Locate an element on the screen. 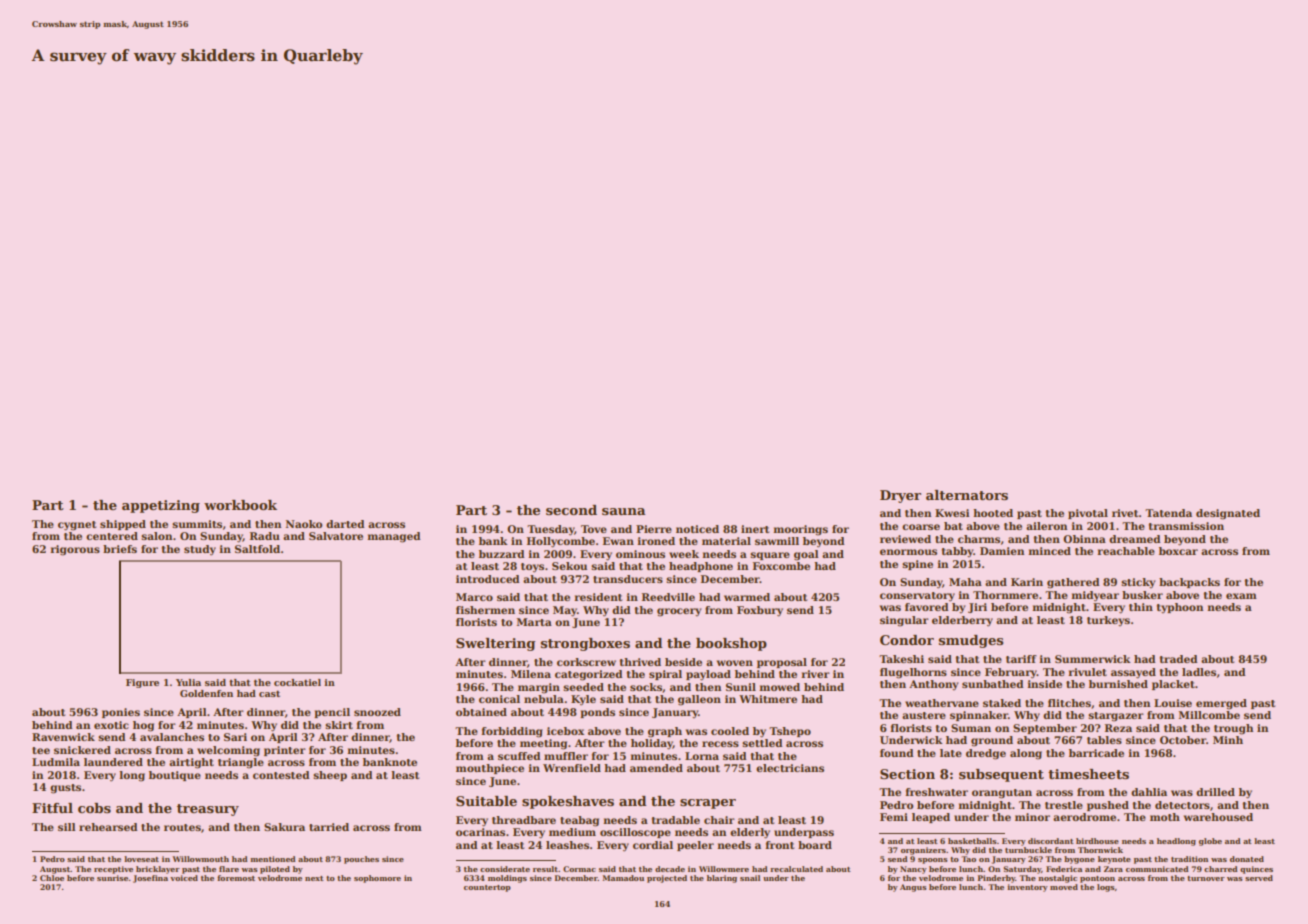 This screenshot has width=1308, height=924. sauna is located at coordinates (623, 511).
